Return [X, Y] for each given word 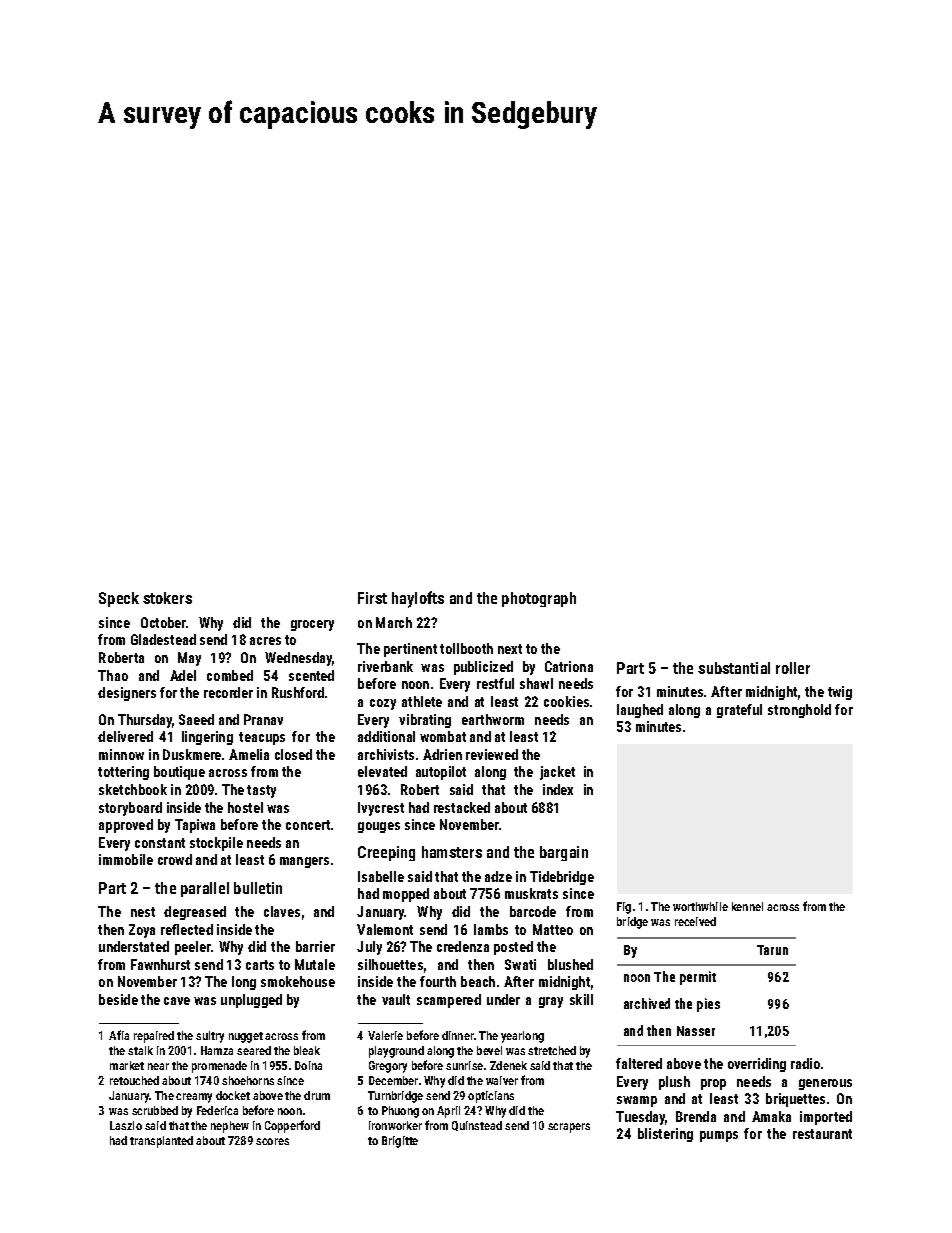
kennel [747, 906]
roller [793, 668]
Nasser [696, 1031]
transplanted [161, 1142]
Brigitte [400, 1142]
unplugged [251, 1001]
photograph [539, 599]
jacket [557, 773]
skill [581, 999]
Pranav [263, 719]
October [163, 622]
